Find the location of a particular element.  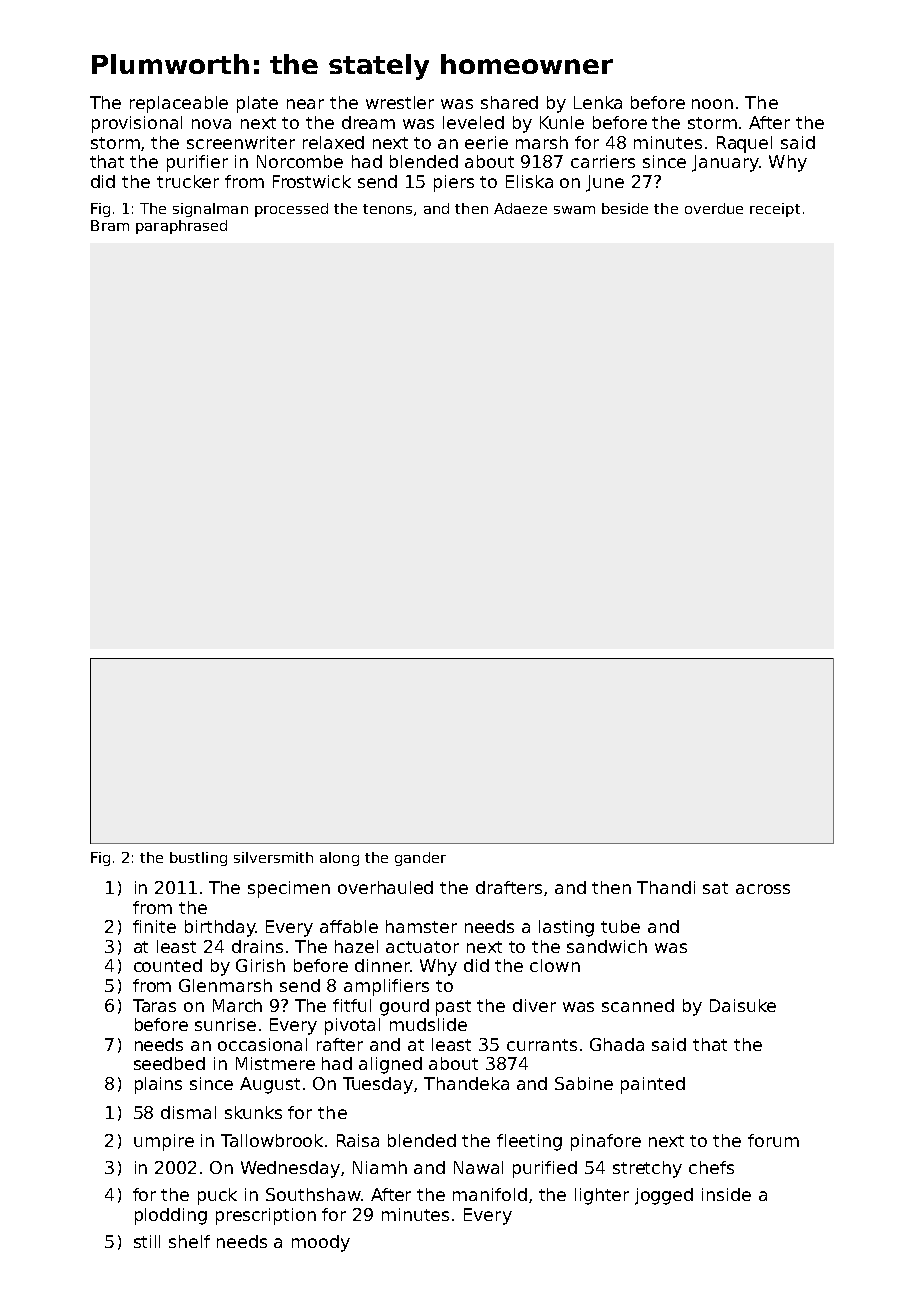

Lenka is located at coordinates (598, 102).
